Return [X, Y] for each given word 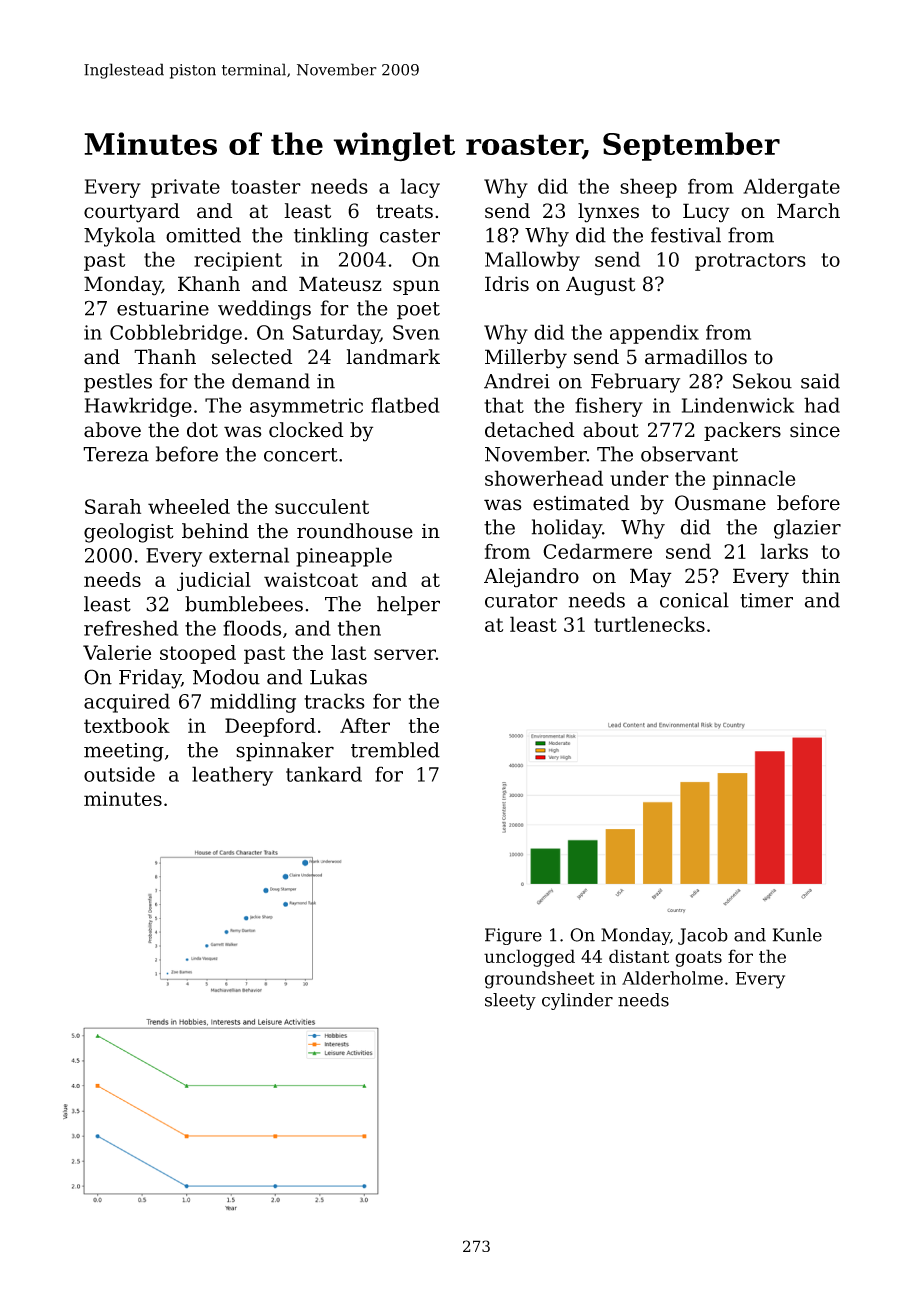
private [185, 188]
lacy [420, 188]
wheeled [189, 506]
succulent [322, 506]
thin [821, 576]
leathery [232, 776]
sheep [648, 188]
